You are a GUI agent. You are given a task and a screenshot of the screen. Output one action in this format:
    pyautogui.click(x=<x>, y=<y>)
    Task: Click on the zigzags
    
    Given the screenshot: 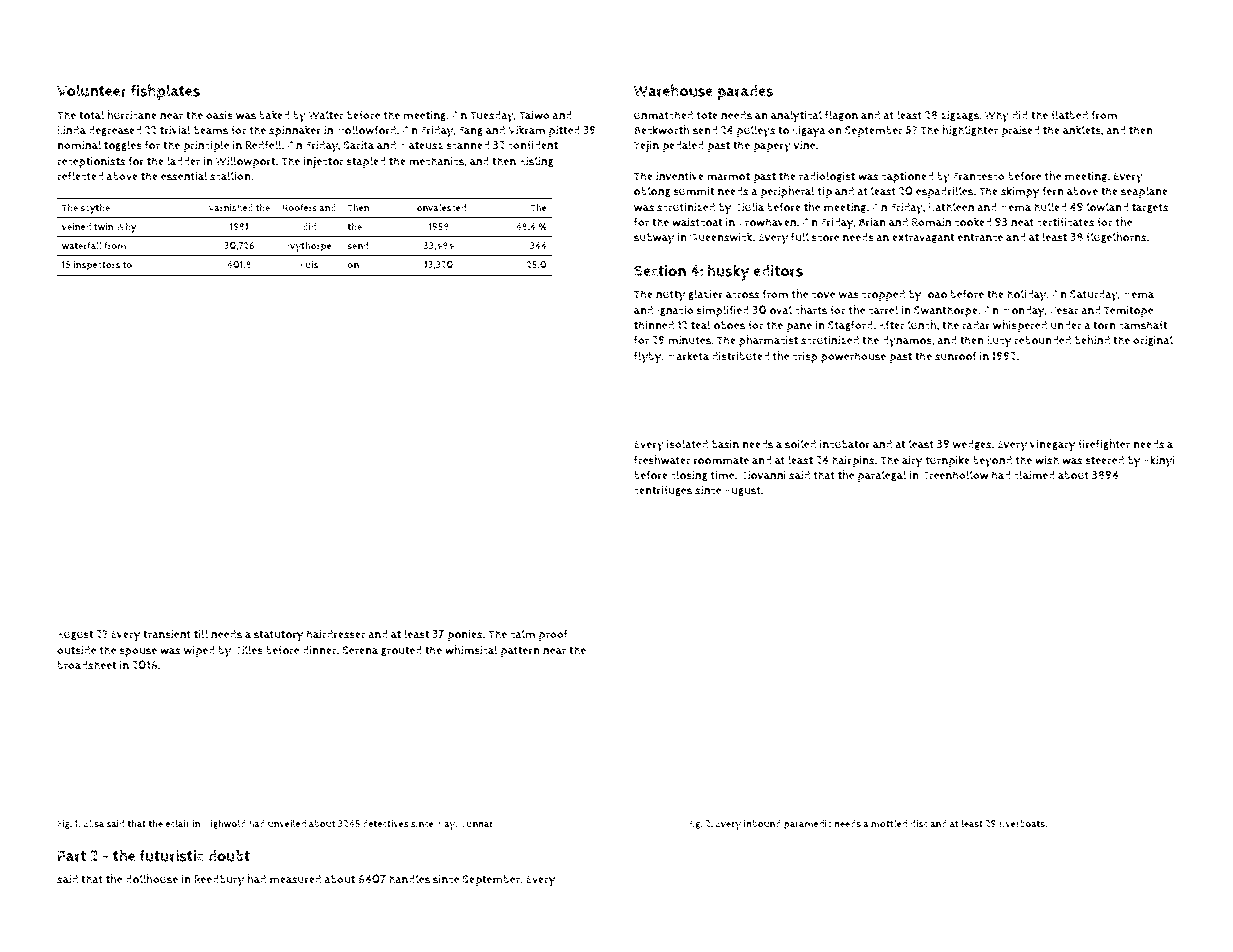 What is the action you would take?
    pyautogui.click(x=960, y=116)
